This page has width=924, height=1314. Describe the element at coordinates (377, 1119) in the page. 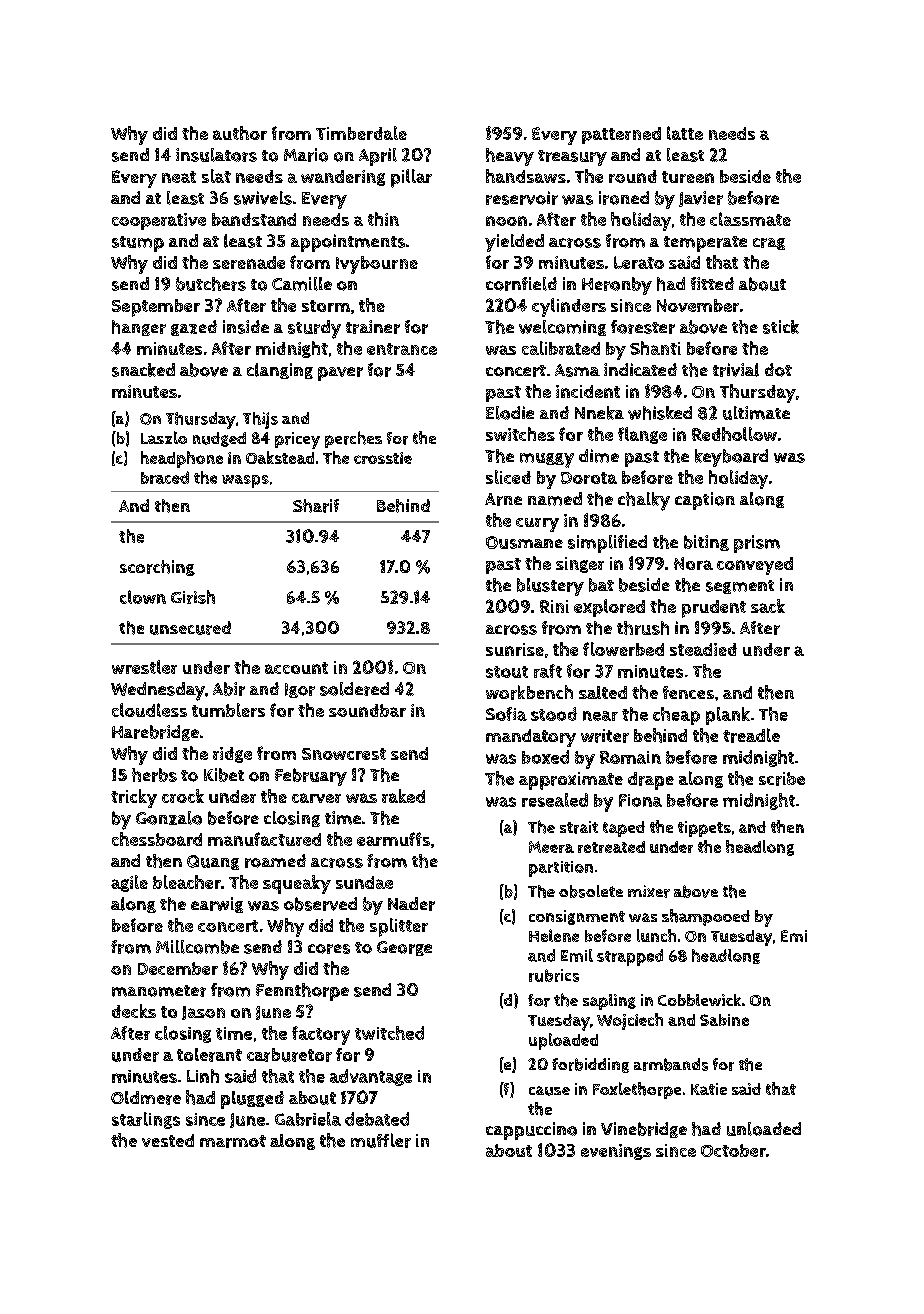

I see `debated` at that location.
